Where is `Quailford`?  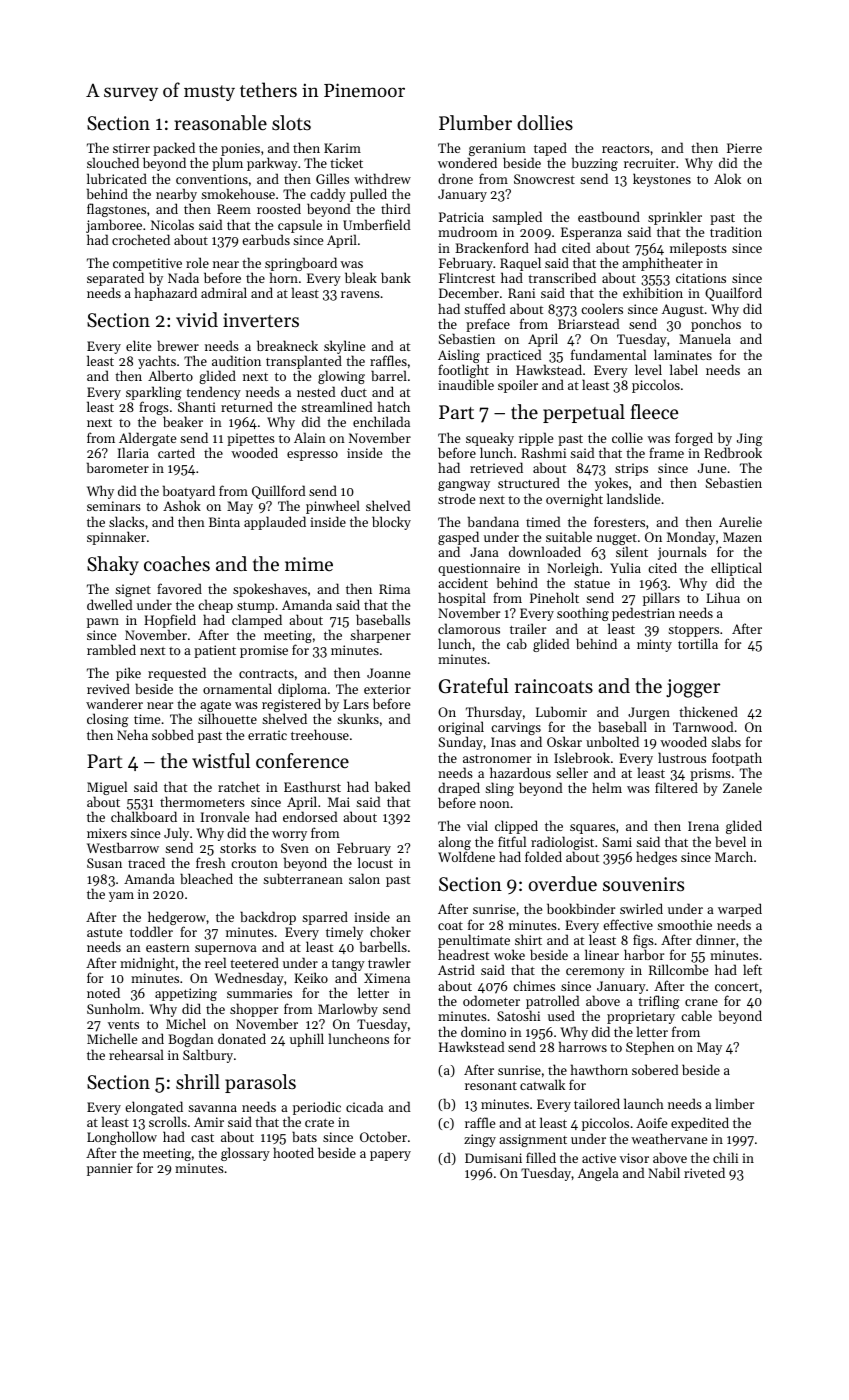 Quailford is located at coordinates (733, 294).
